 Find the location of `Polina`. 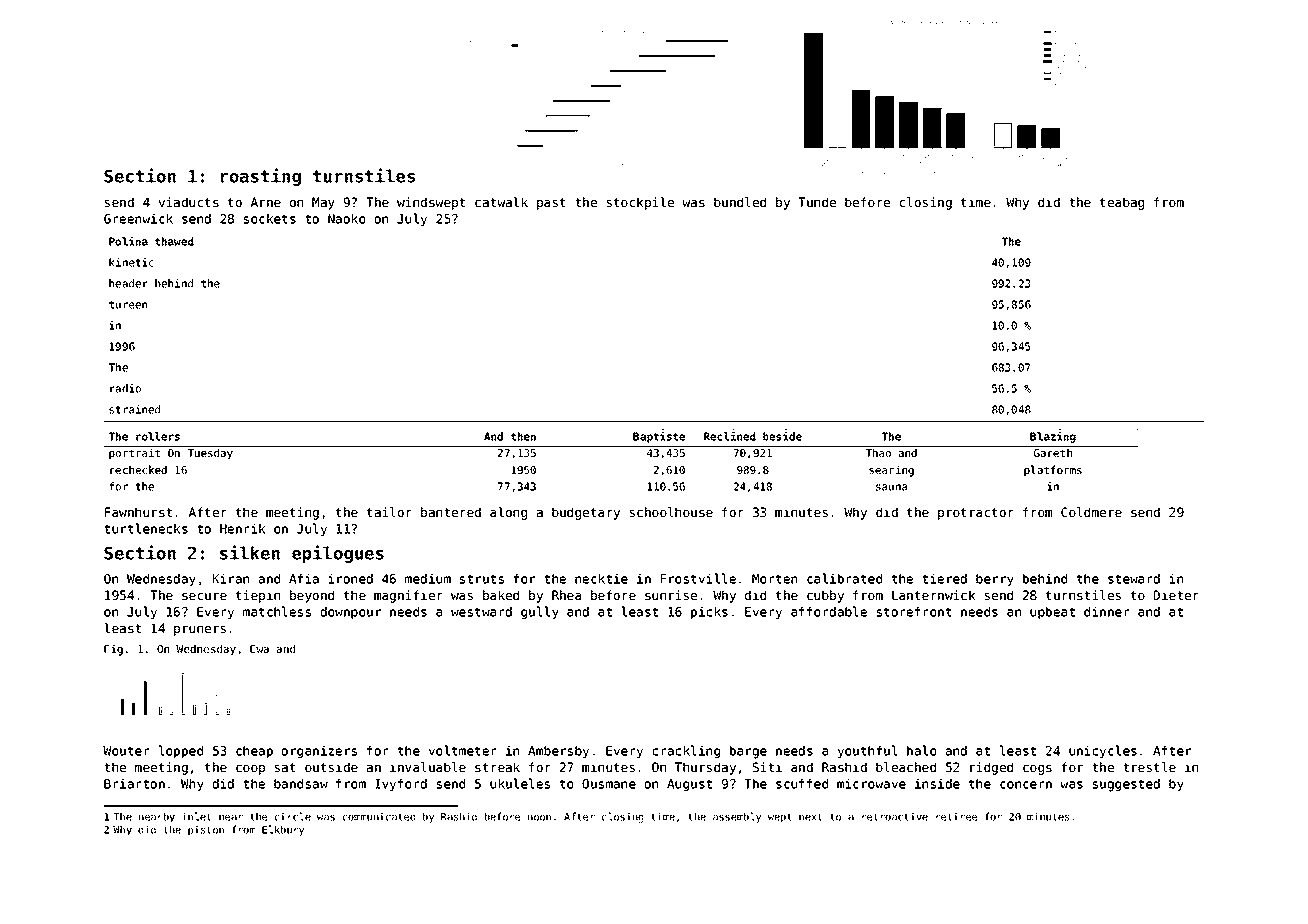

Polina is located at coordinates (128, 241).
